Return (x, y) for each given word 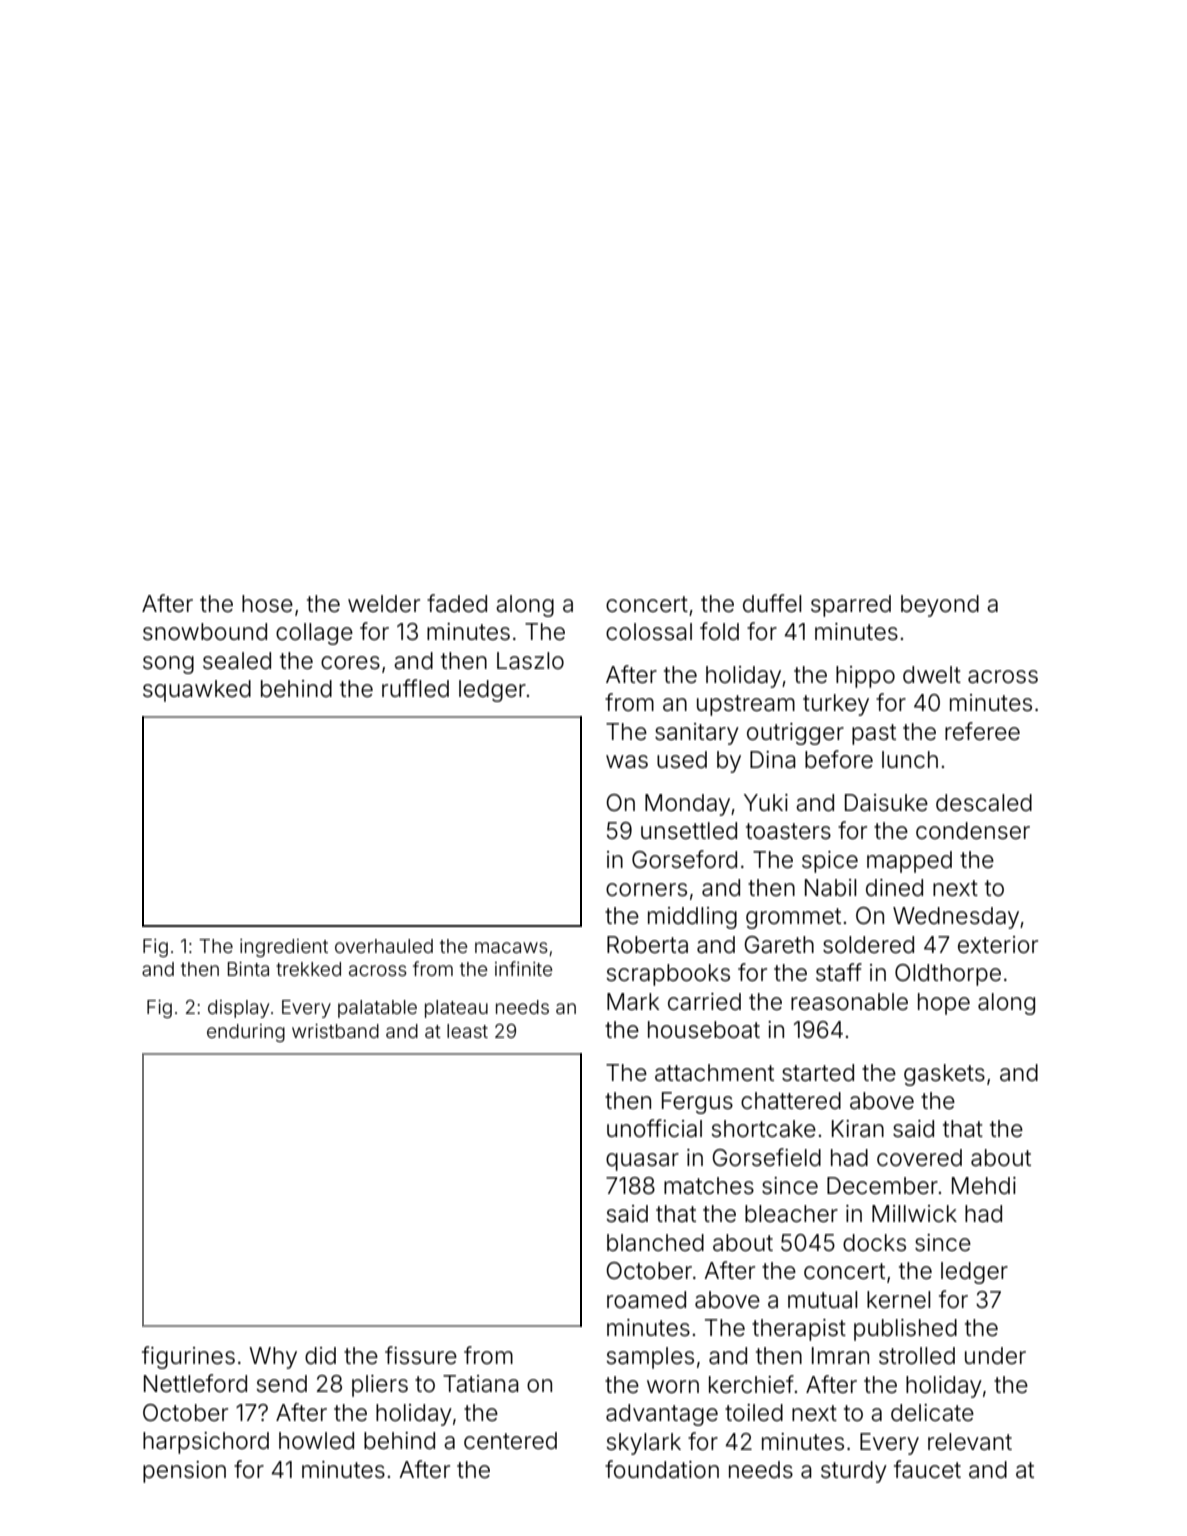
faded (457, 603)
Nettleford (195, 1383)
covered (919, 1158)
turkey (836, 705)
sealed (237, 661)
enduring (246, 1033)
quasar (642, 1162)
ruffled (415, 688)
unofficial (654, 1128)
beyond (940, 606)
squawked (197, 691)
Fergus (697, 1103)
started (818, 1073)
